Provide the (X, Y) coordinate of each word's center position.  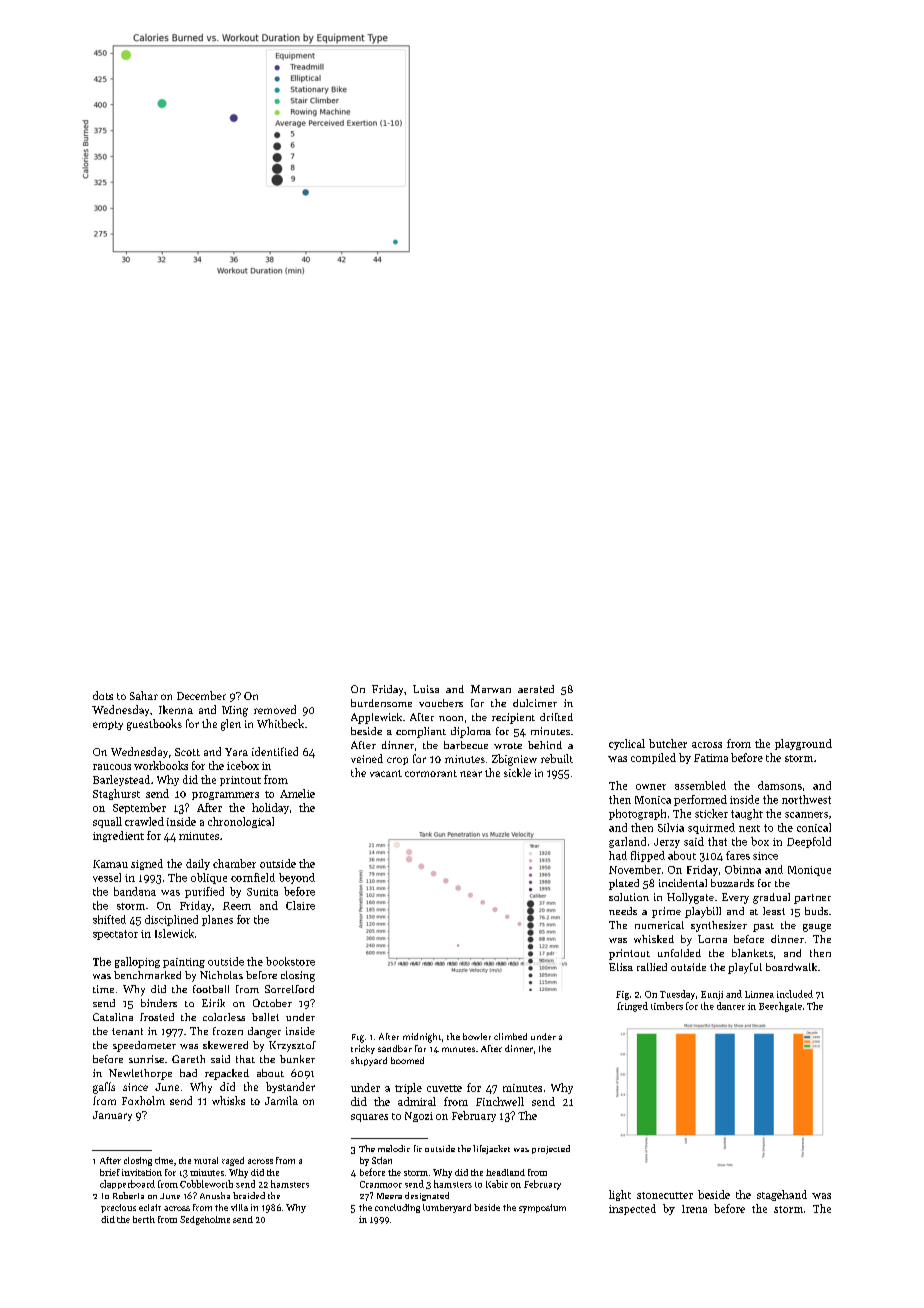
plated (624, 884)
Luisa (426, 689)
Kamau (110, 864)
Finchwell (500, 1101)
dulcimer (535, 703)
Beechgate (780, 1007)
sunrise (146, 1059)
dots (103, 695)
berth (144, 1219)
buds (816, 911)
